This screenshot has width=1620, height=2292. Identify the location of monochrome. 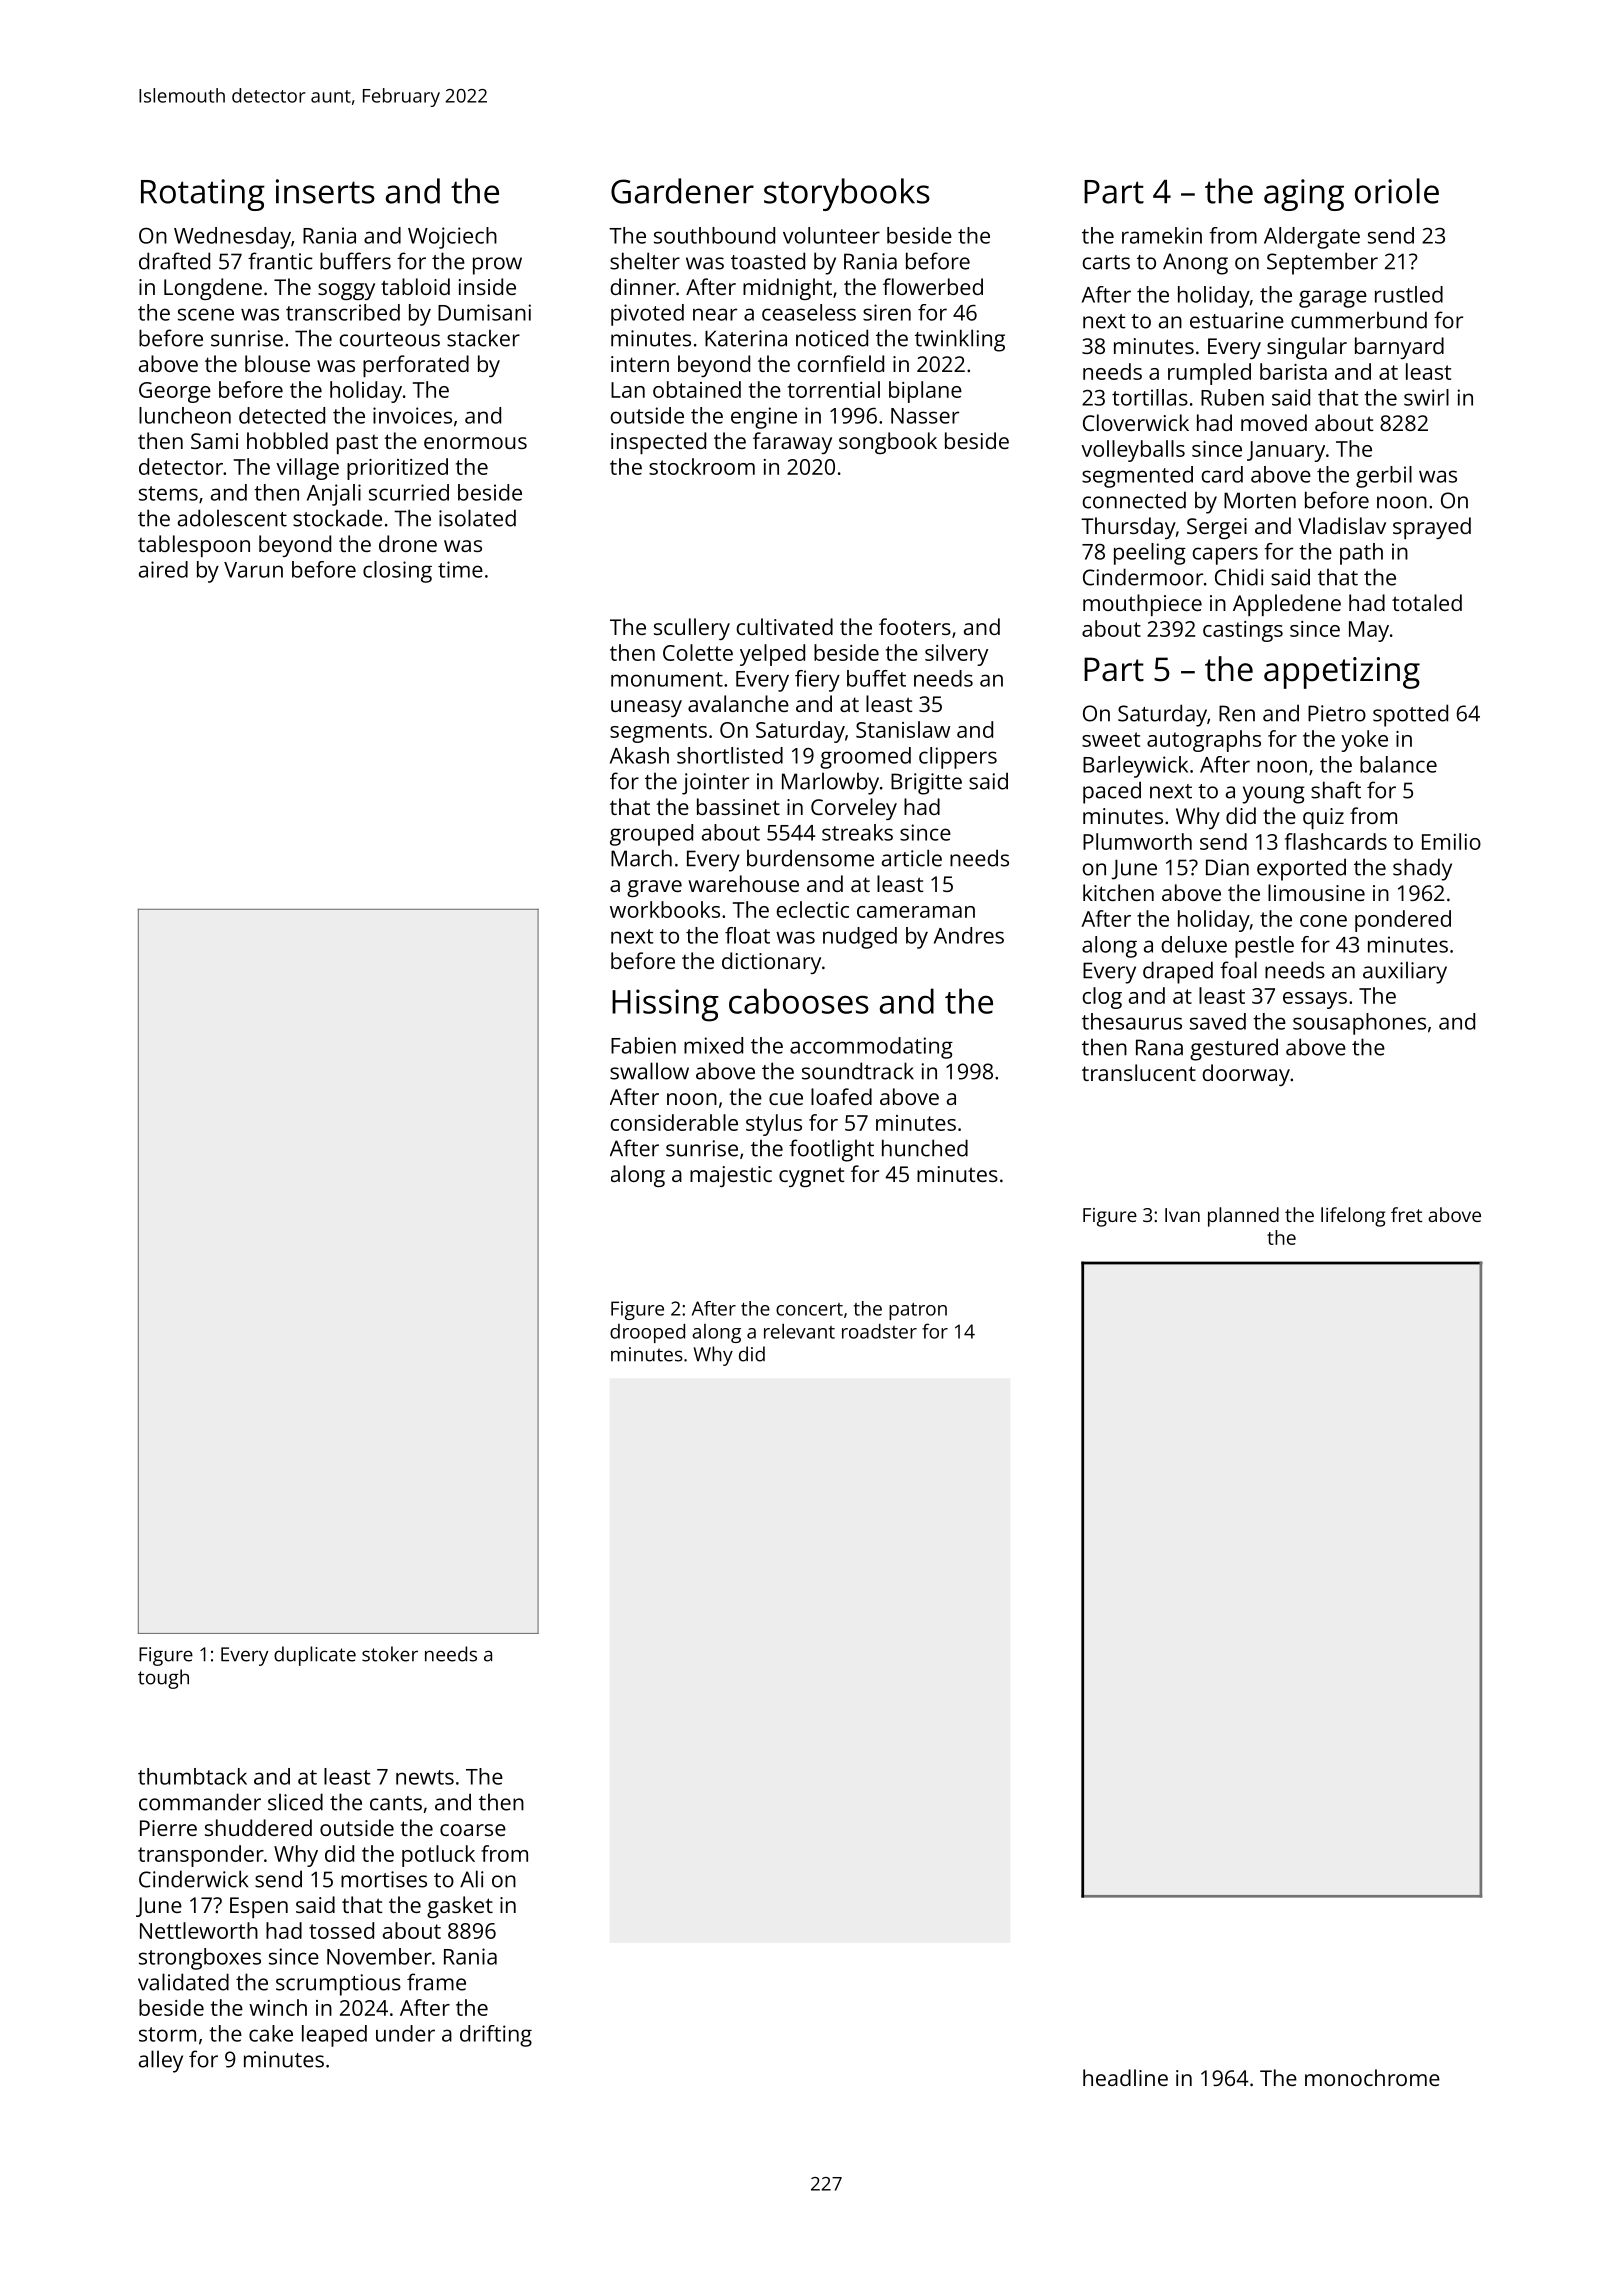
(1372, 2077).
